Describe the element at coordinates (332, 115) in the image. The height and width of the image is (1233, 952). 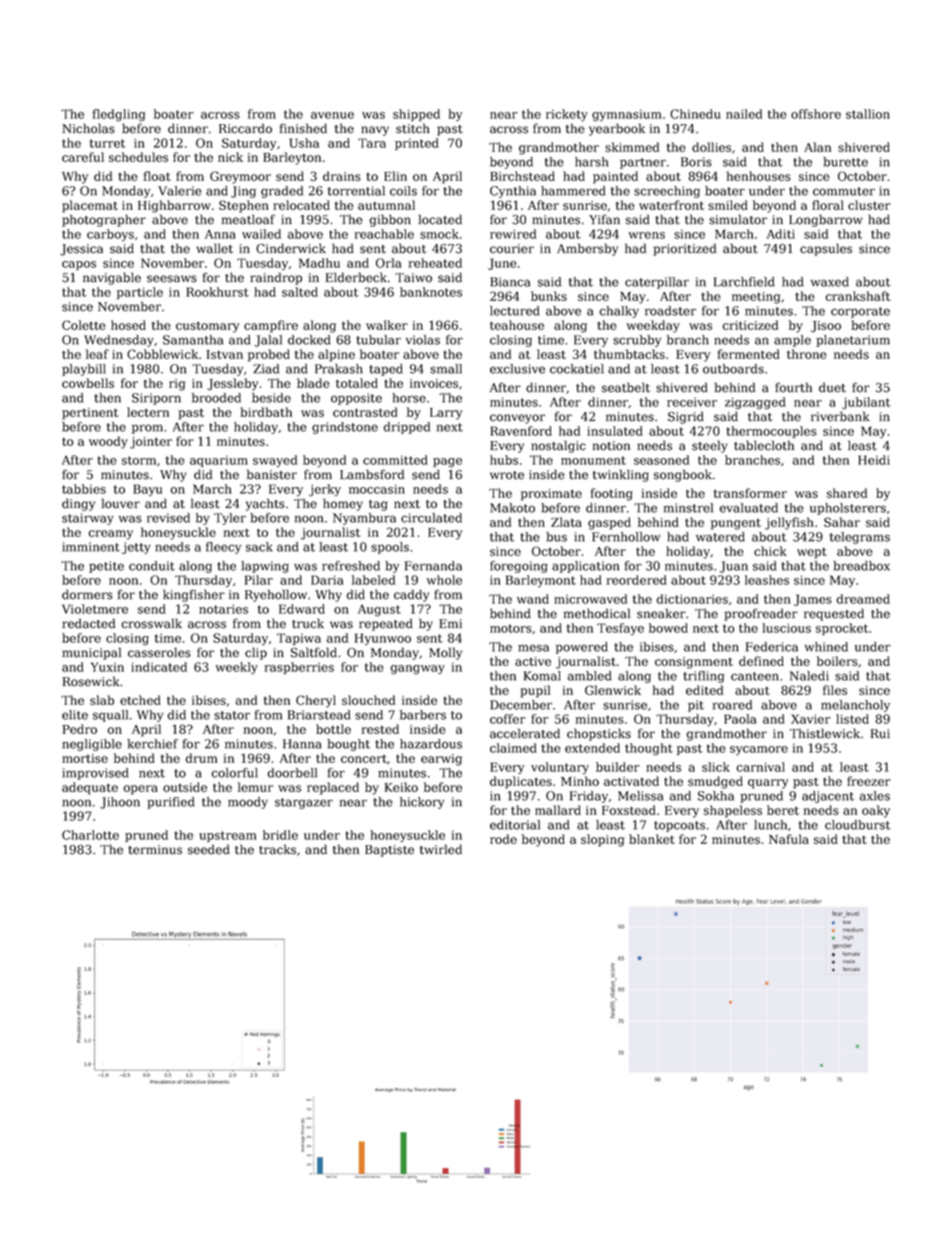
I see `avenue` at that location.
